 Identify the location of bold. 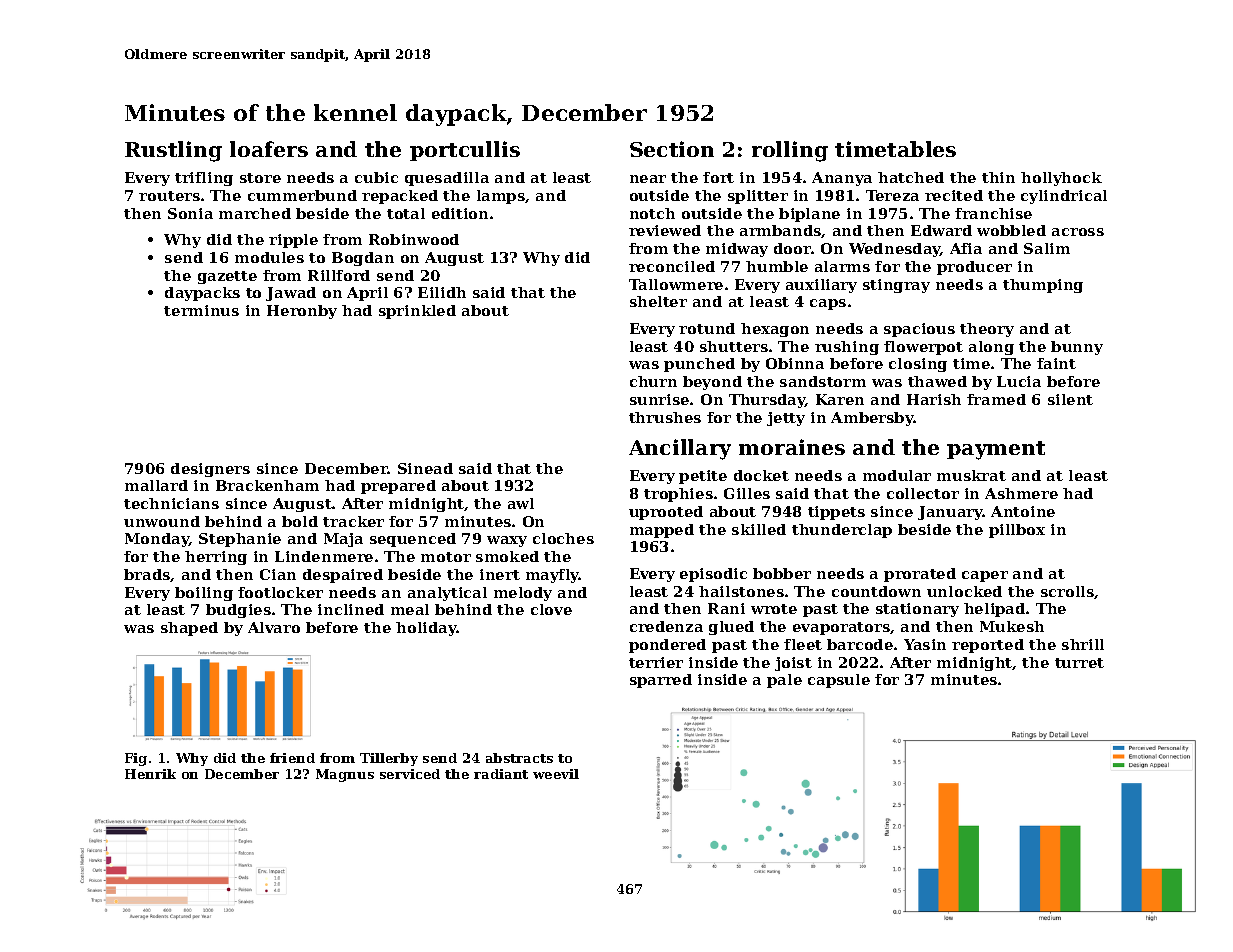
(300, 521).
